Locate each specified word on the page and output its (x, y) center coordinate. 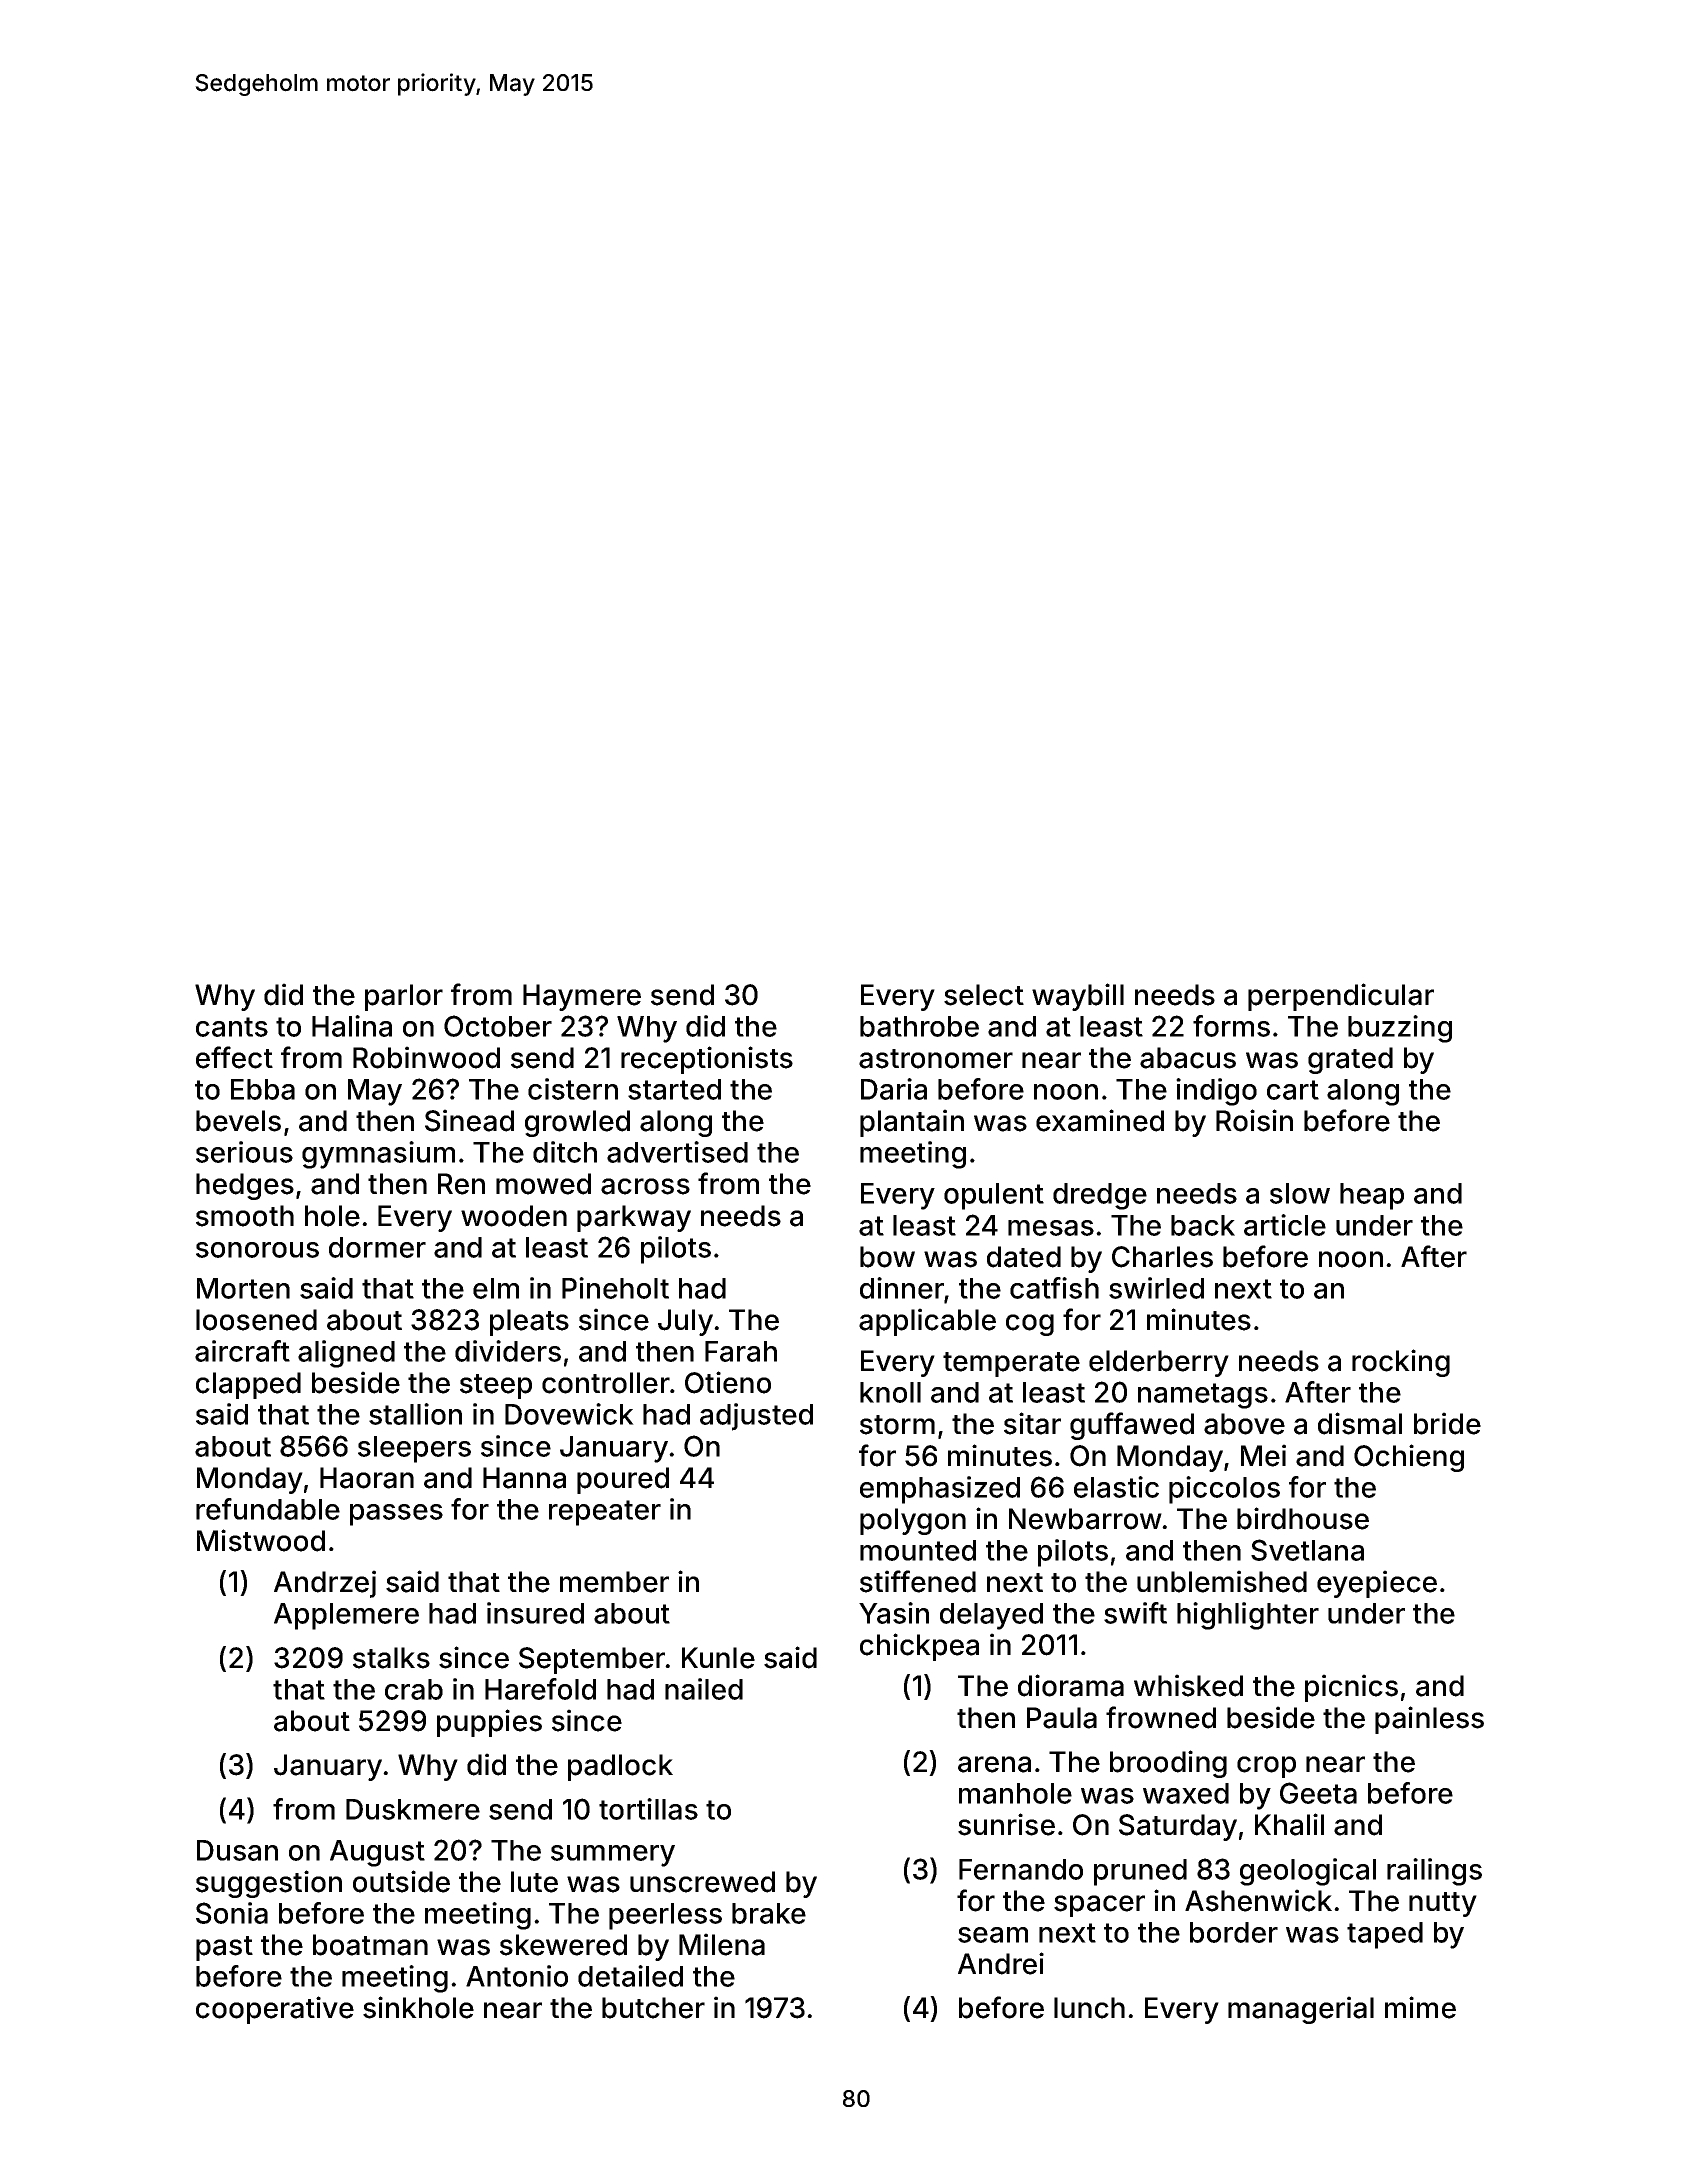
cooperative (275, 2010)
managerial (1301, 2010)
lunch (1089, 2008)
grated (1350, 1060)
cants (232, 1027)
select (984, 995)
